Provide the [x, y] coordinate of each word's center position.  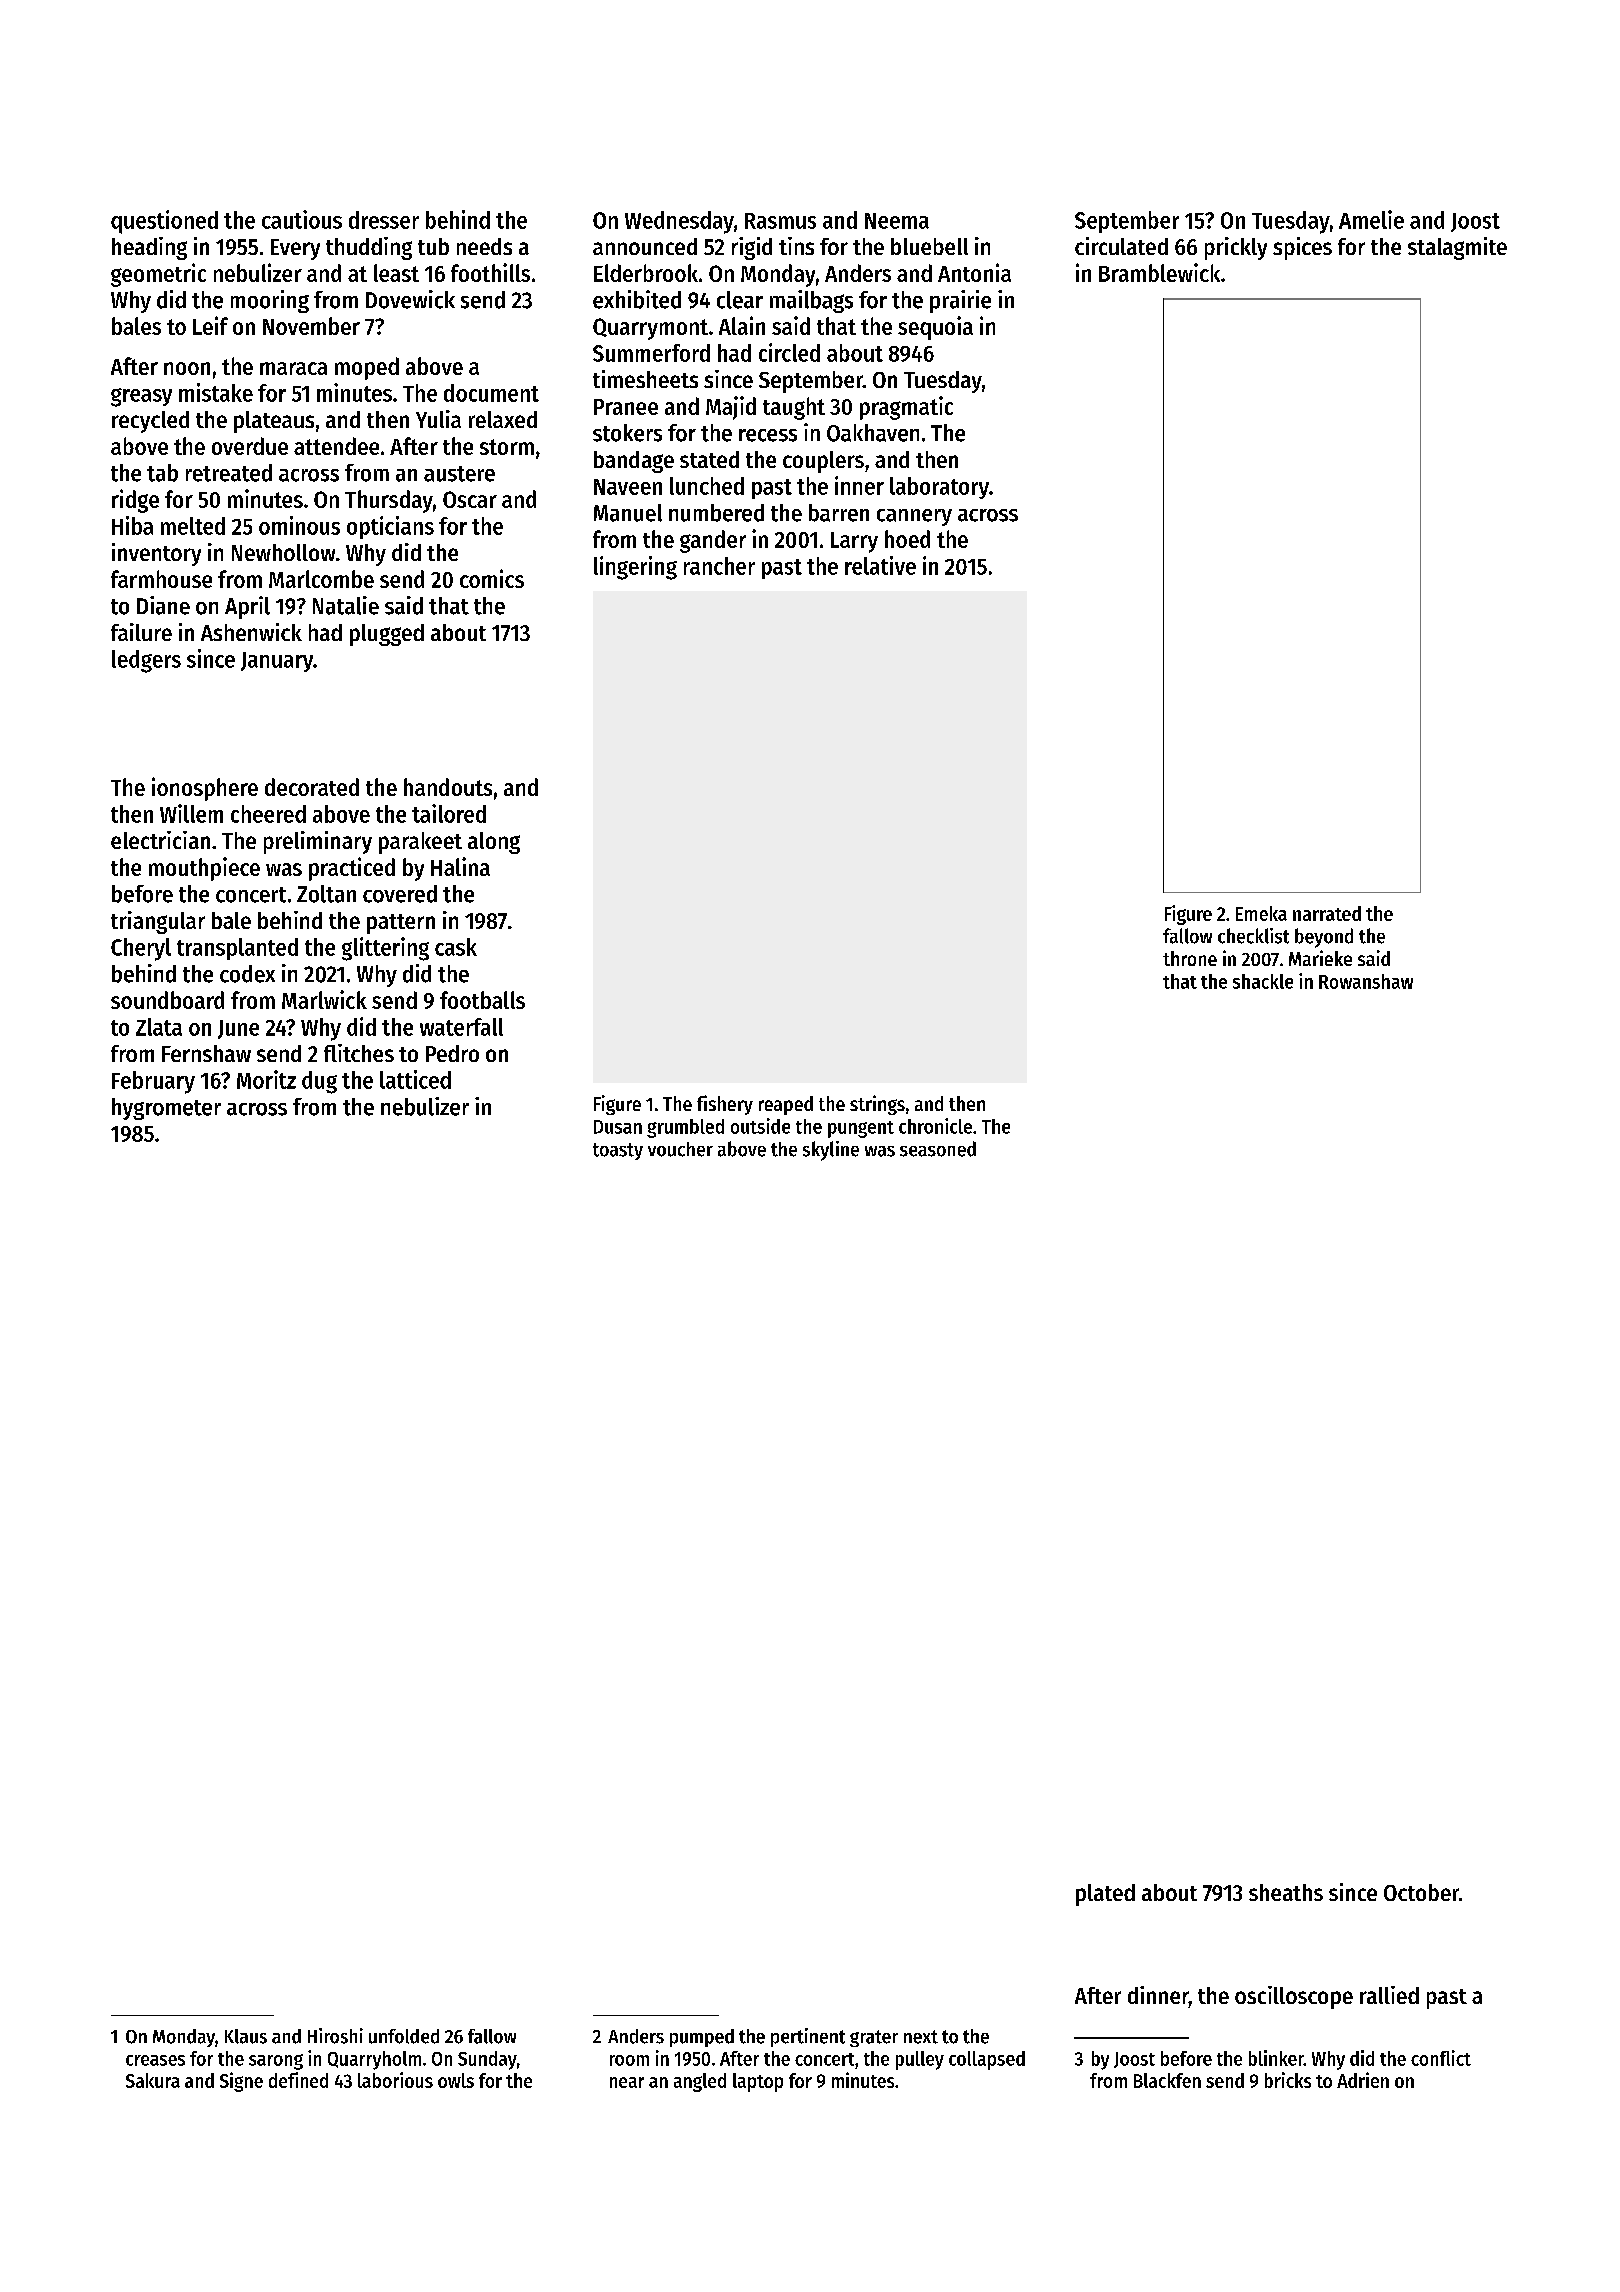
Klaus [246, 2036]
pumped [702, 2038]
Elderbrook [646, 273]
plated [1105, 1895]
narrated [1327, 913]
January [277, 662]
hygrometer [166, 1109]
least [396, 273]
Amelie [1371, 219]
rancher [719, 566]
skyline [831, 1151]
